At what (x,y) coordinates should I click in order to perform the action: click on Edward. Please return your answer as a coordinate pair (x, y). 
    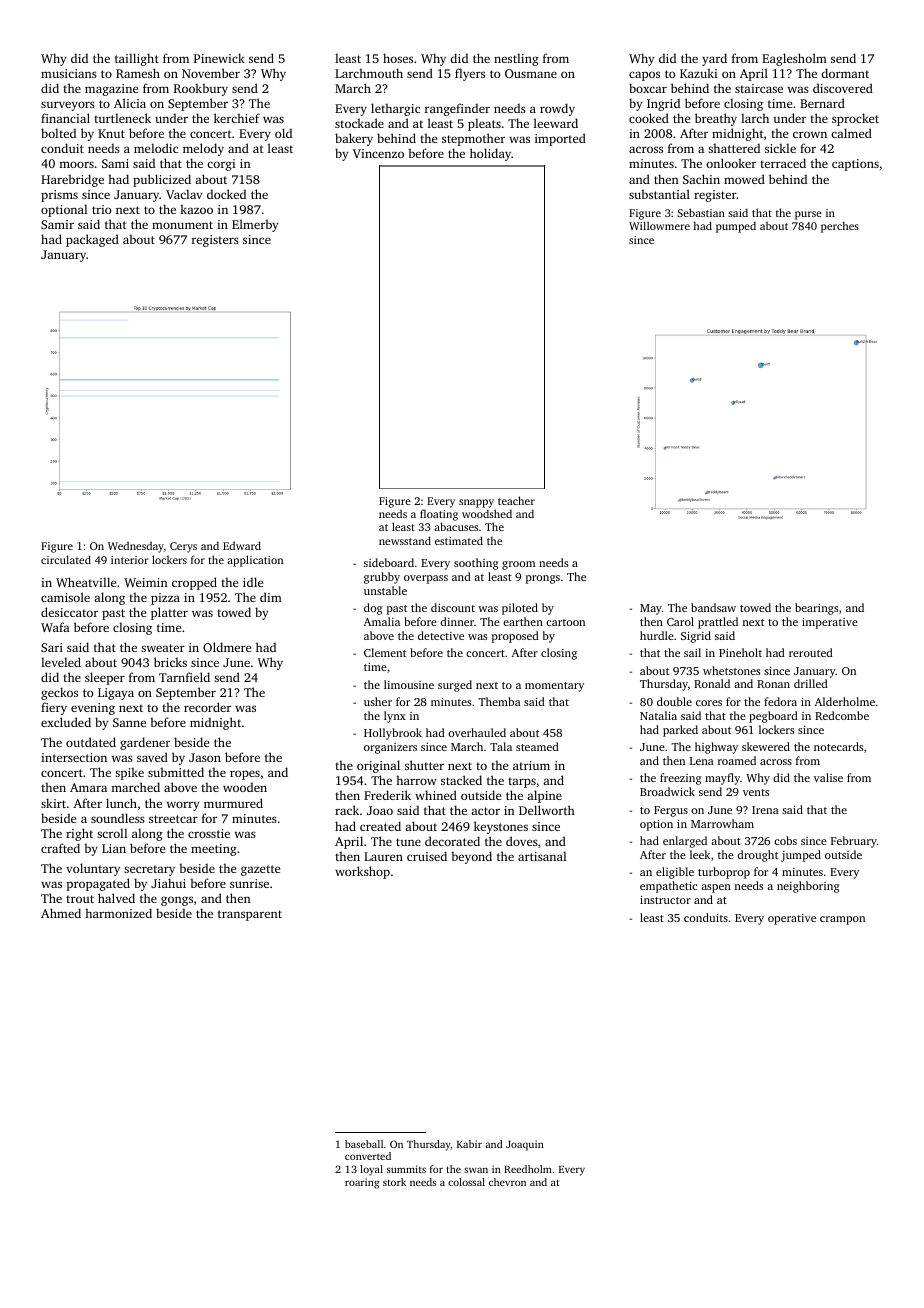
    Looking at the image, I should click on (242, 545).
